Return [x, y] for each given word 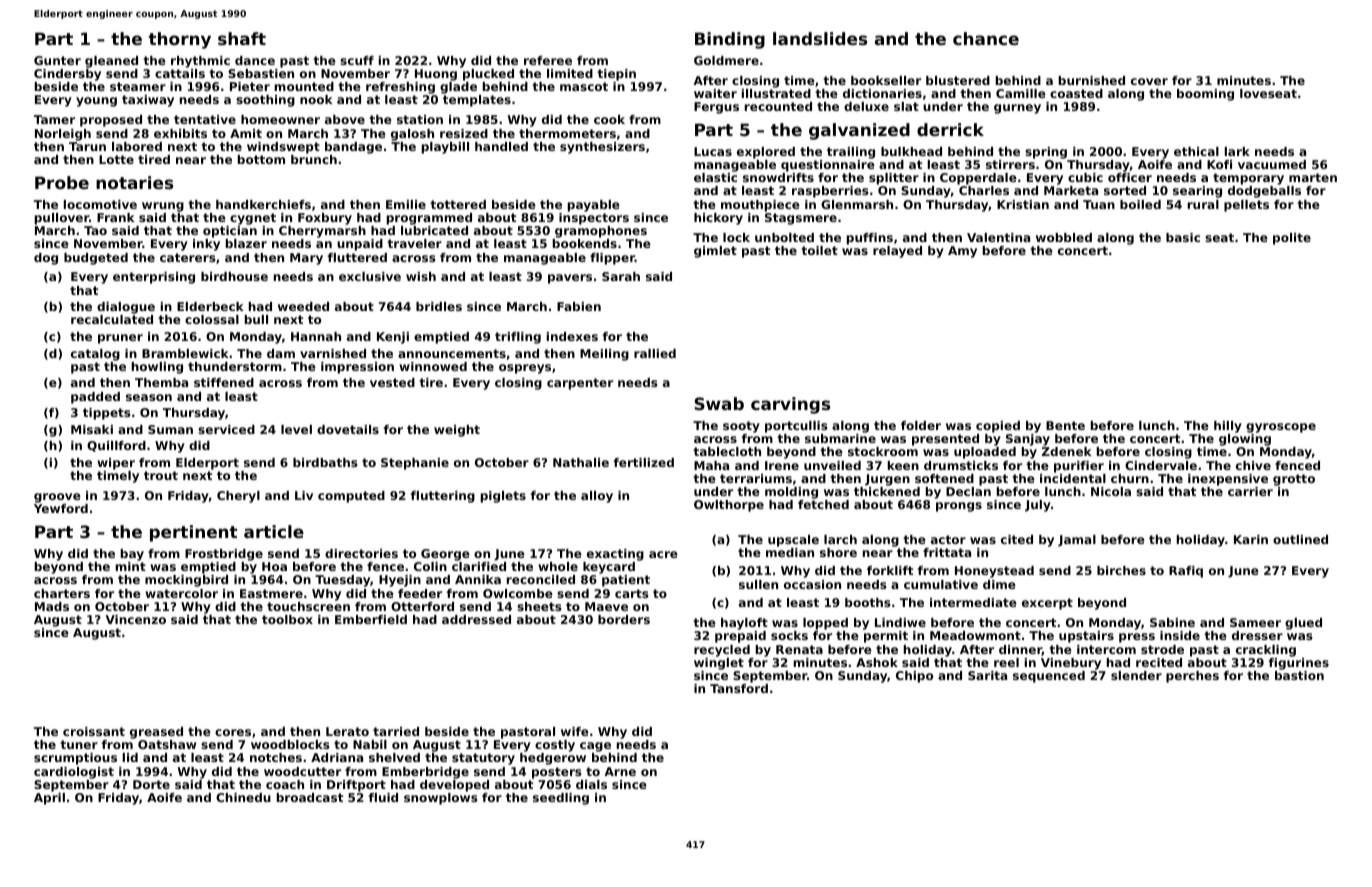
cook [609, 119]
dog [46, 259]
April [49, 799]
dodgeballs [1264, 192]
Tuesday [342, 581]
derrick [950, 129]
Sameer [1255, 622]
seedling [561, 799]
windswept [283, 148]
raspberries [830, 192]
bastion [1299, 675]
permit [886, 637]
